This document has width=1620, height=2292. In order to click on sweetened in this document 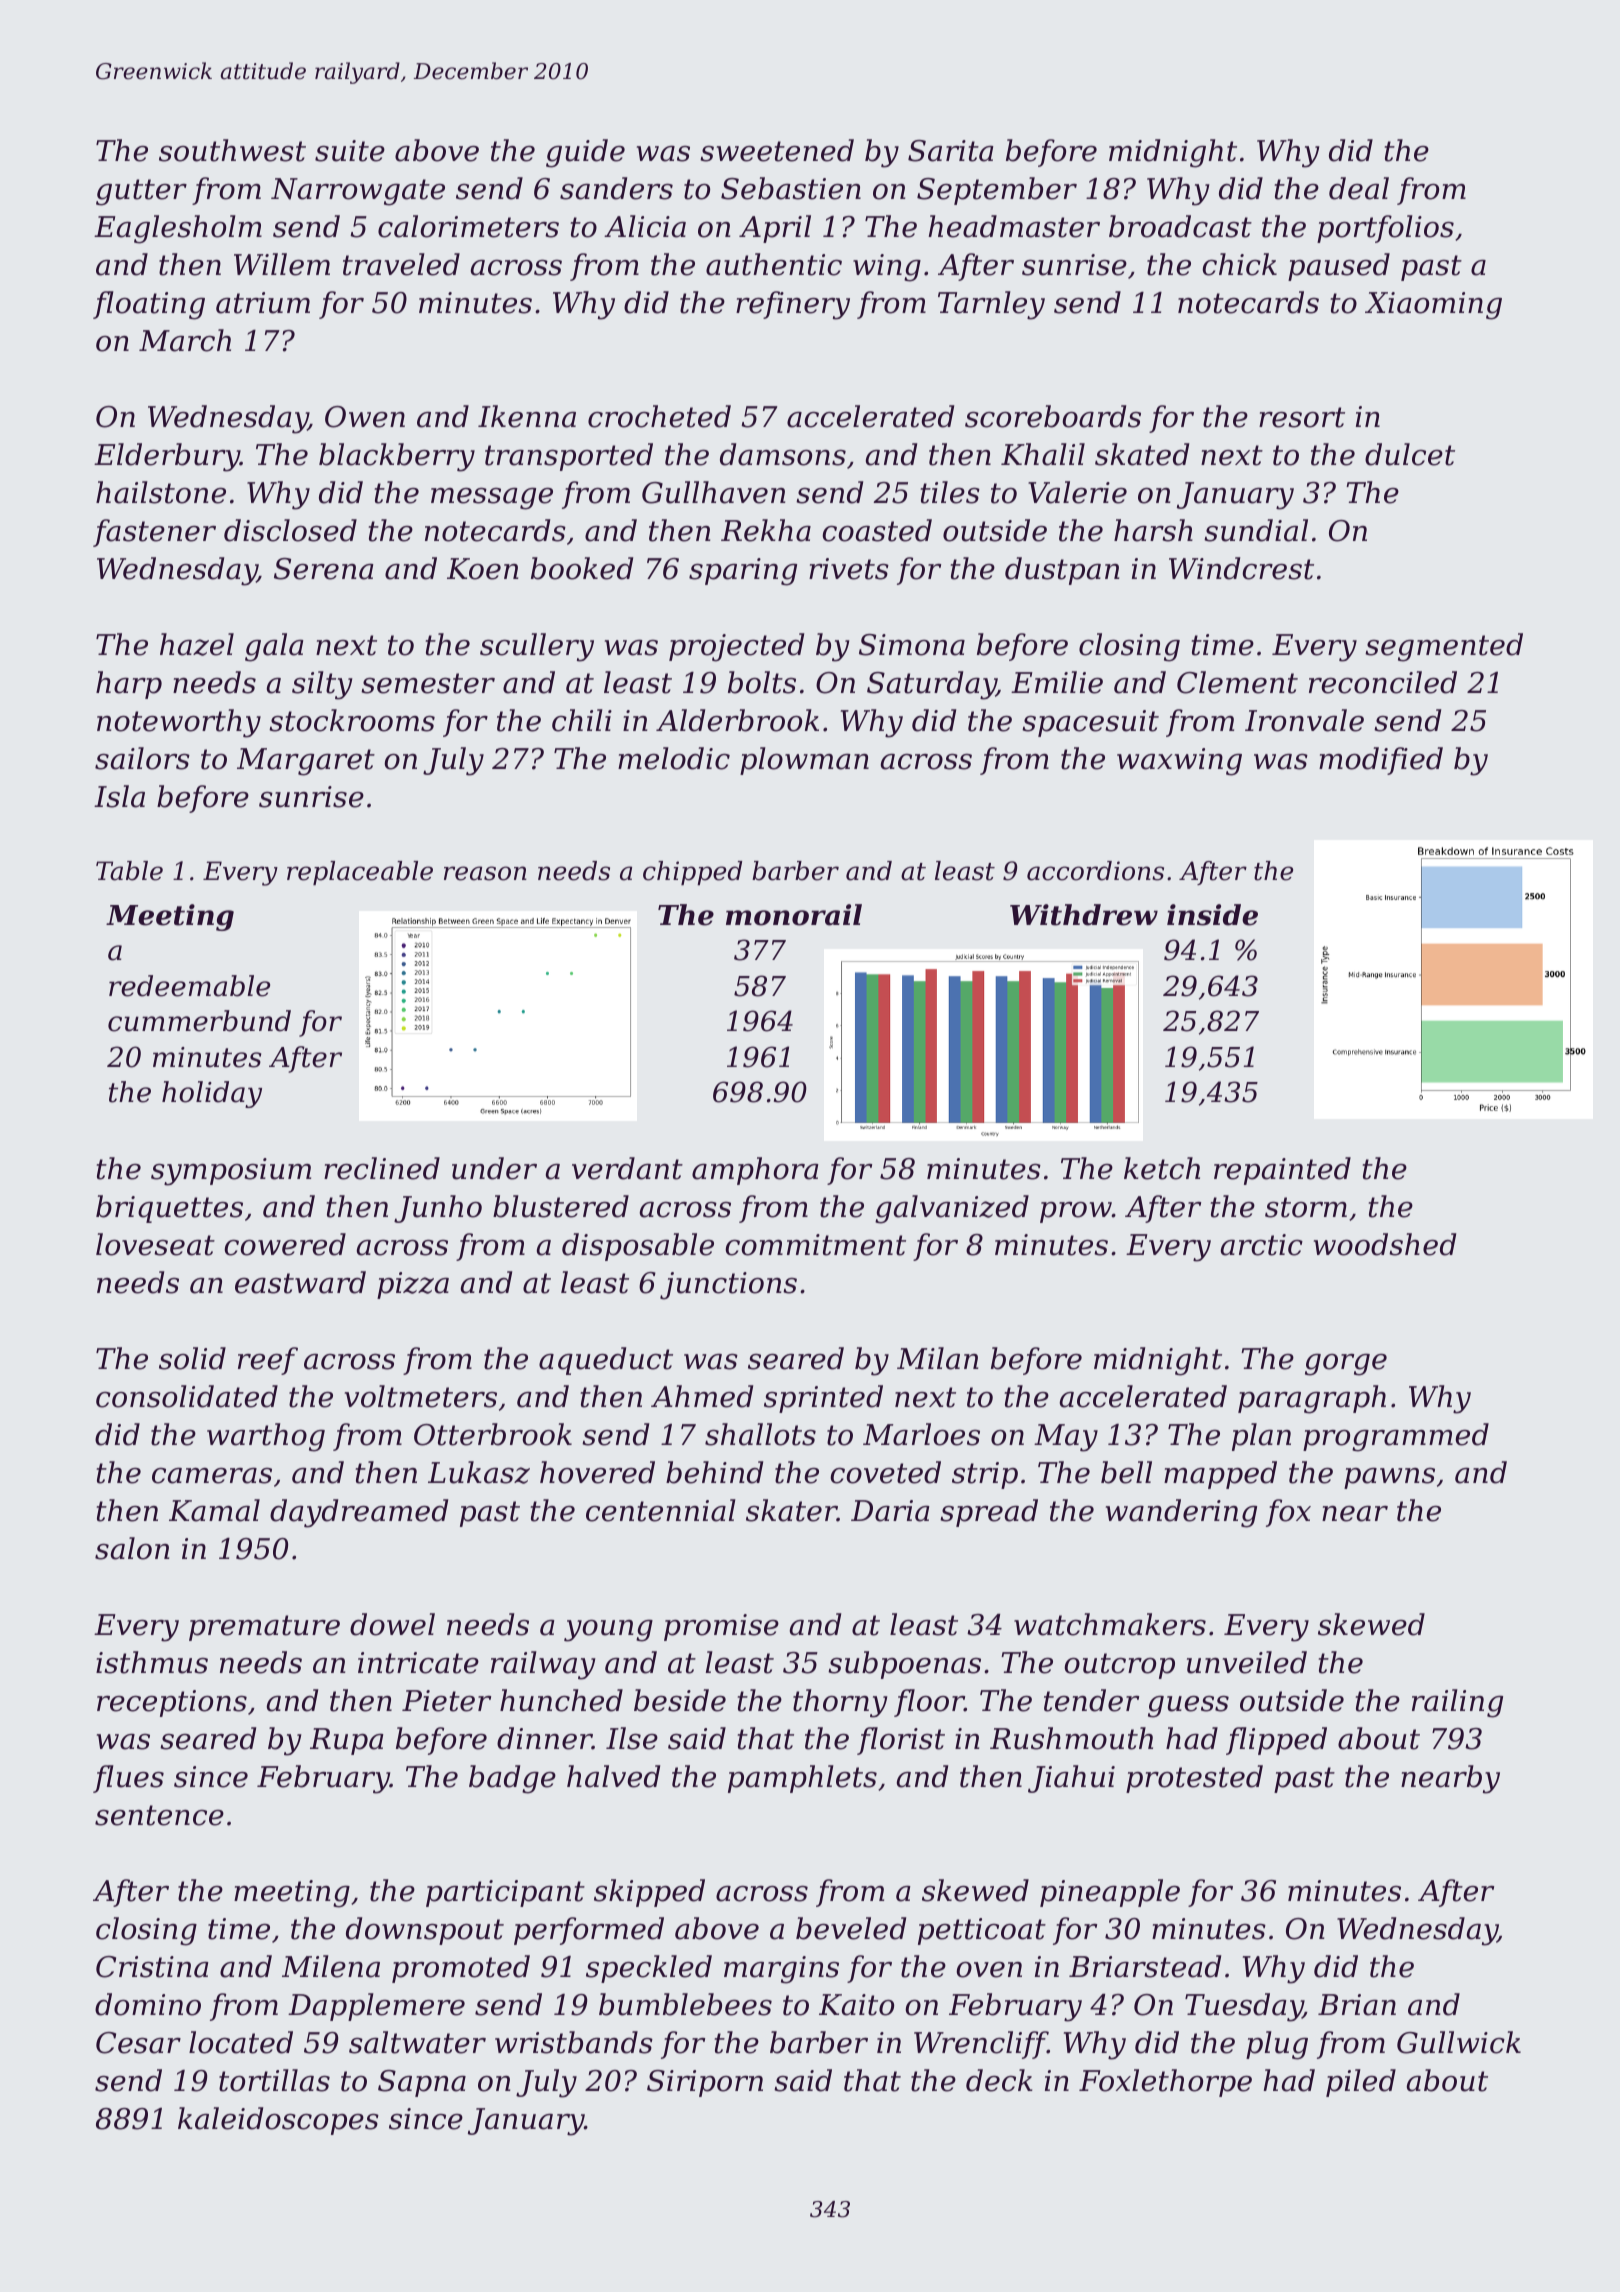, I will do `click(777, 150)`.
